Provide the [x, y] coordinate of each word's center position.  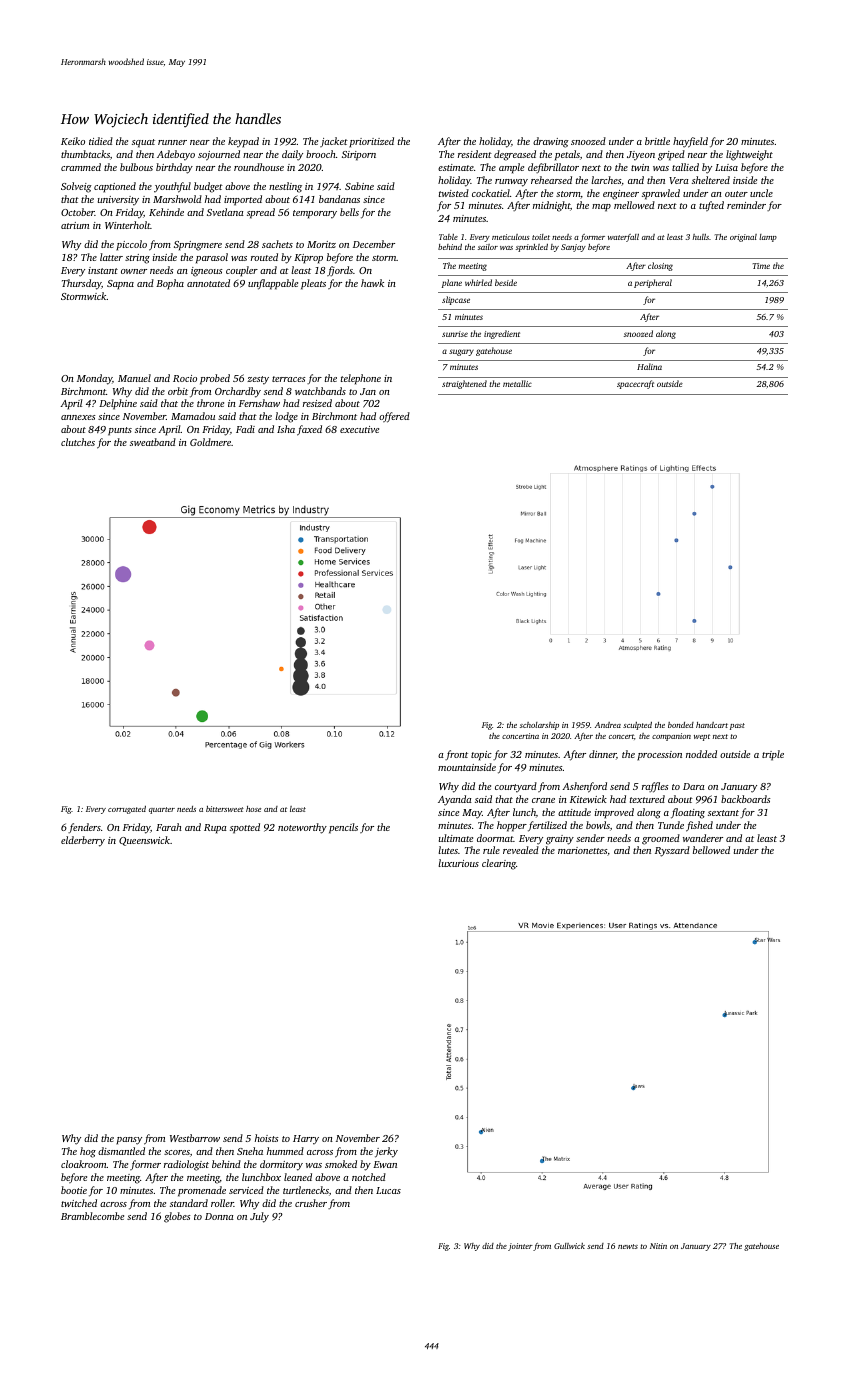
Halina [649, 366]
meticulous [511, 237]
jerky [386, 1152]
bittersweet [225, 809]
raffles [655, 787]
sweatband [153, 442]
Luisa [726, 167]
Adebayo [176, 155]
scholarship [539, 726]
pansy [129, 1141]
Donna [219, 1216]
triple [773, 755]
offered [394, 417]
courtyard [516, 787]
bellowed [711, 850]
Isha [286, 429]
